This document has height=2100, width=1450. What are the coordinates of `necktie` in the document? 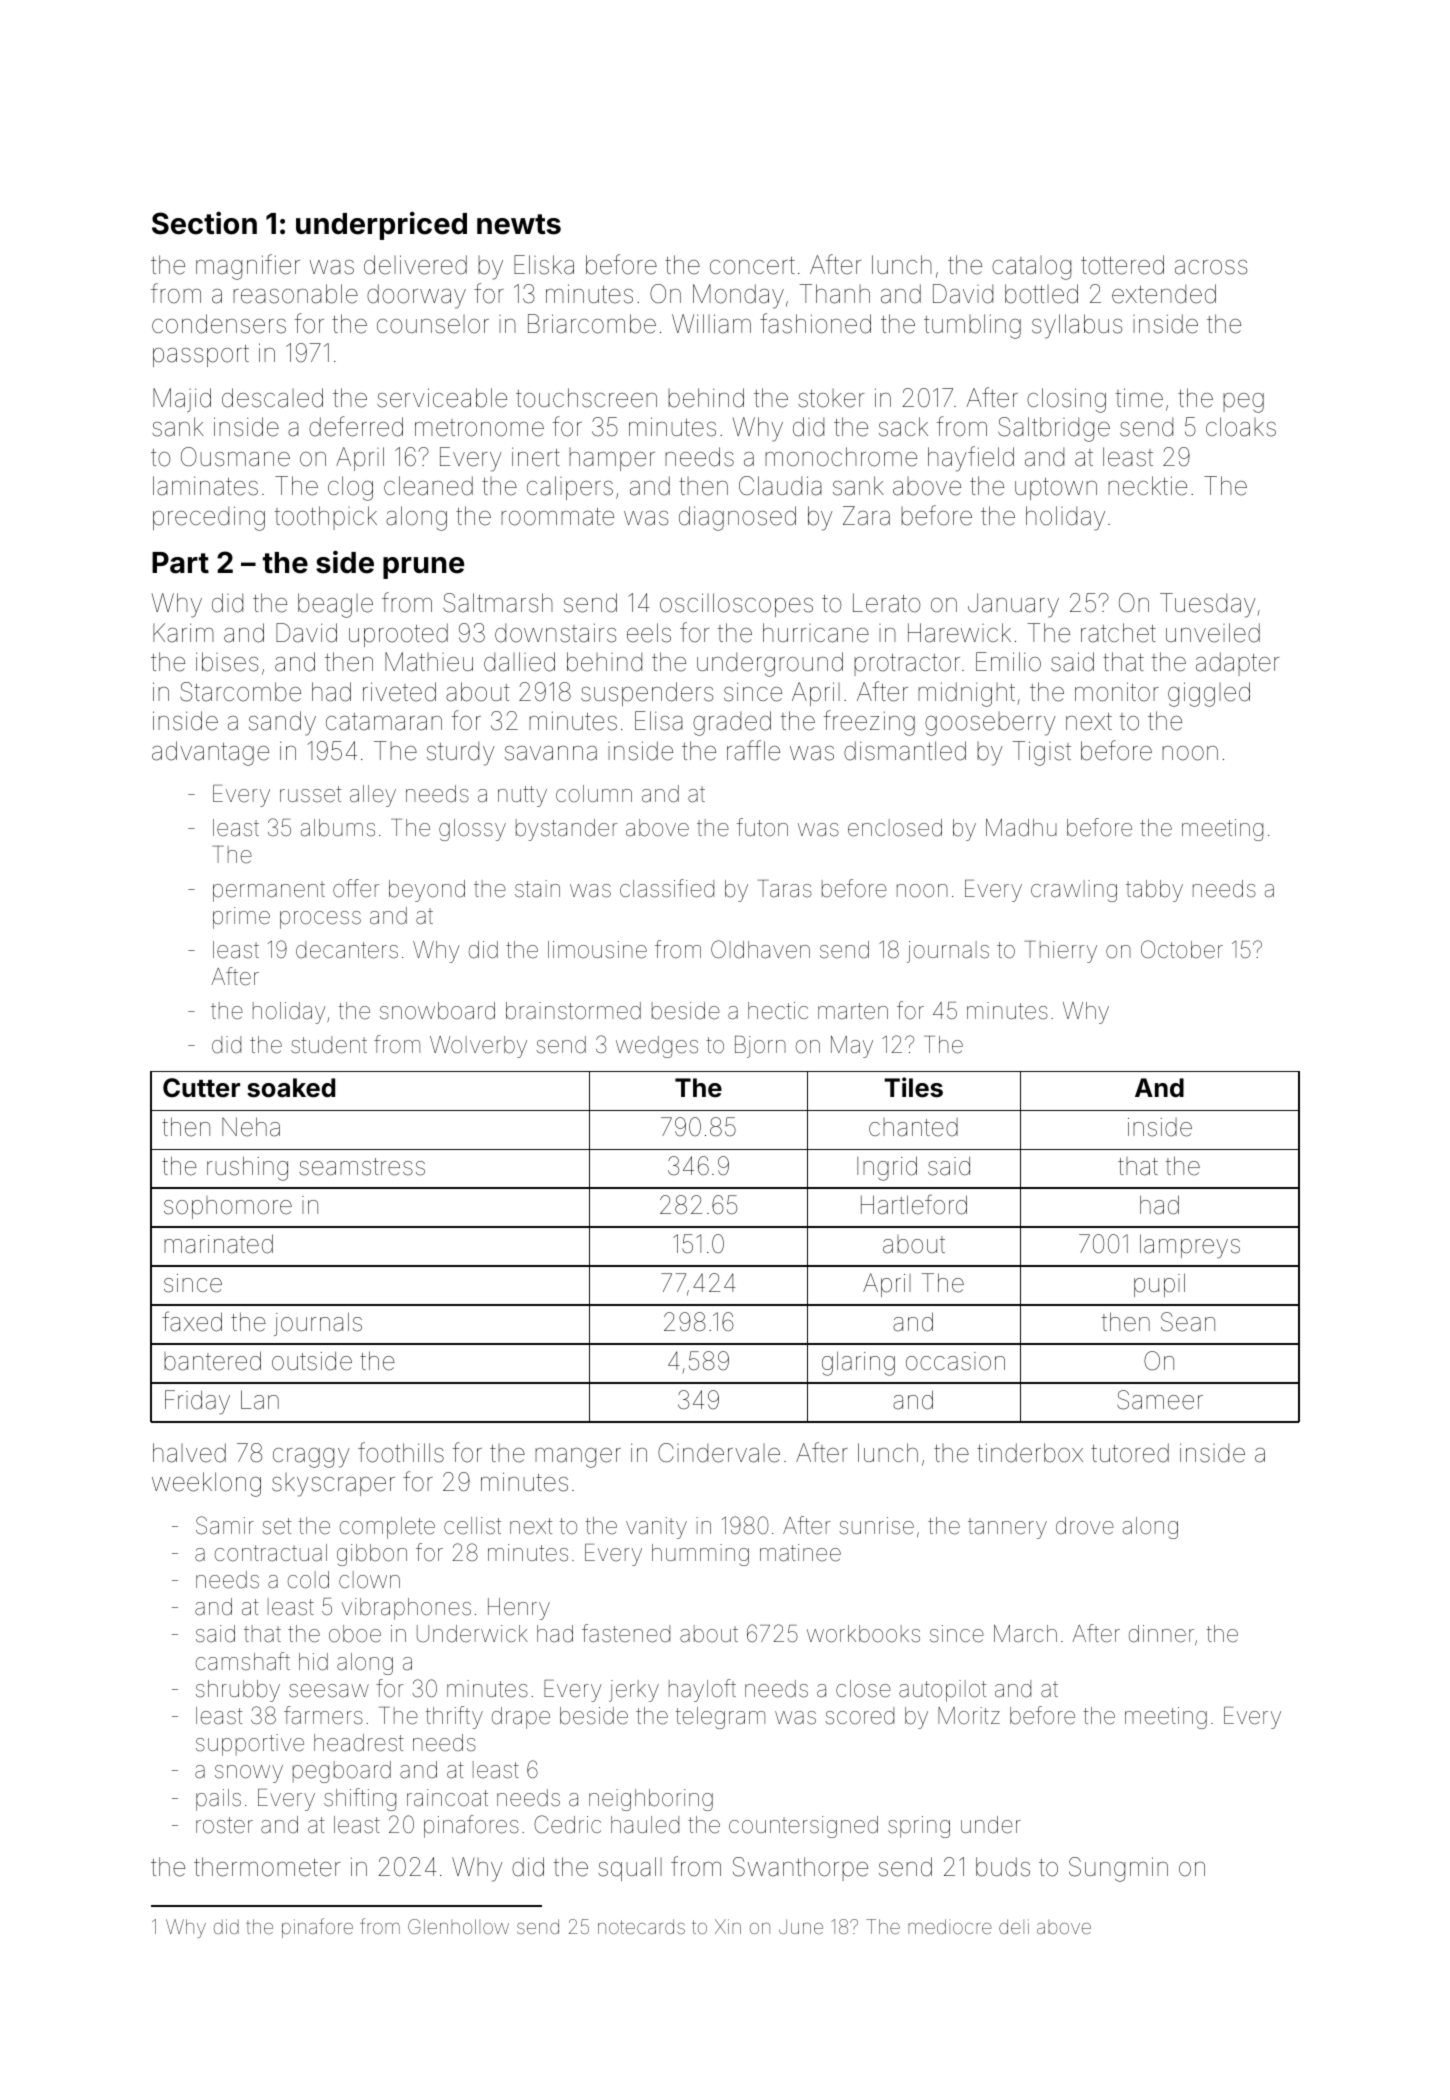 It's located at (1147, 486).
